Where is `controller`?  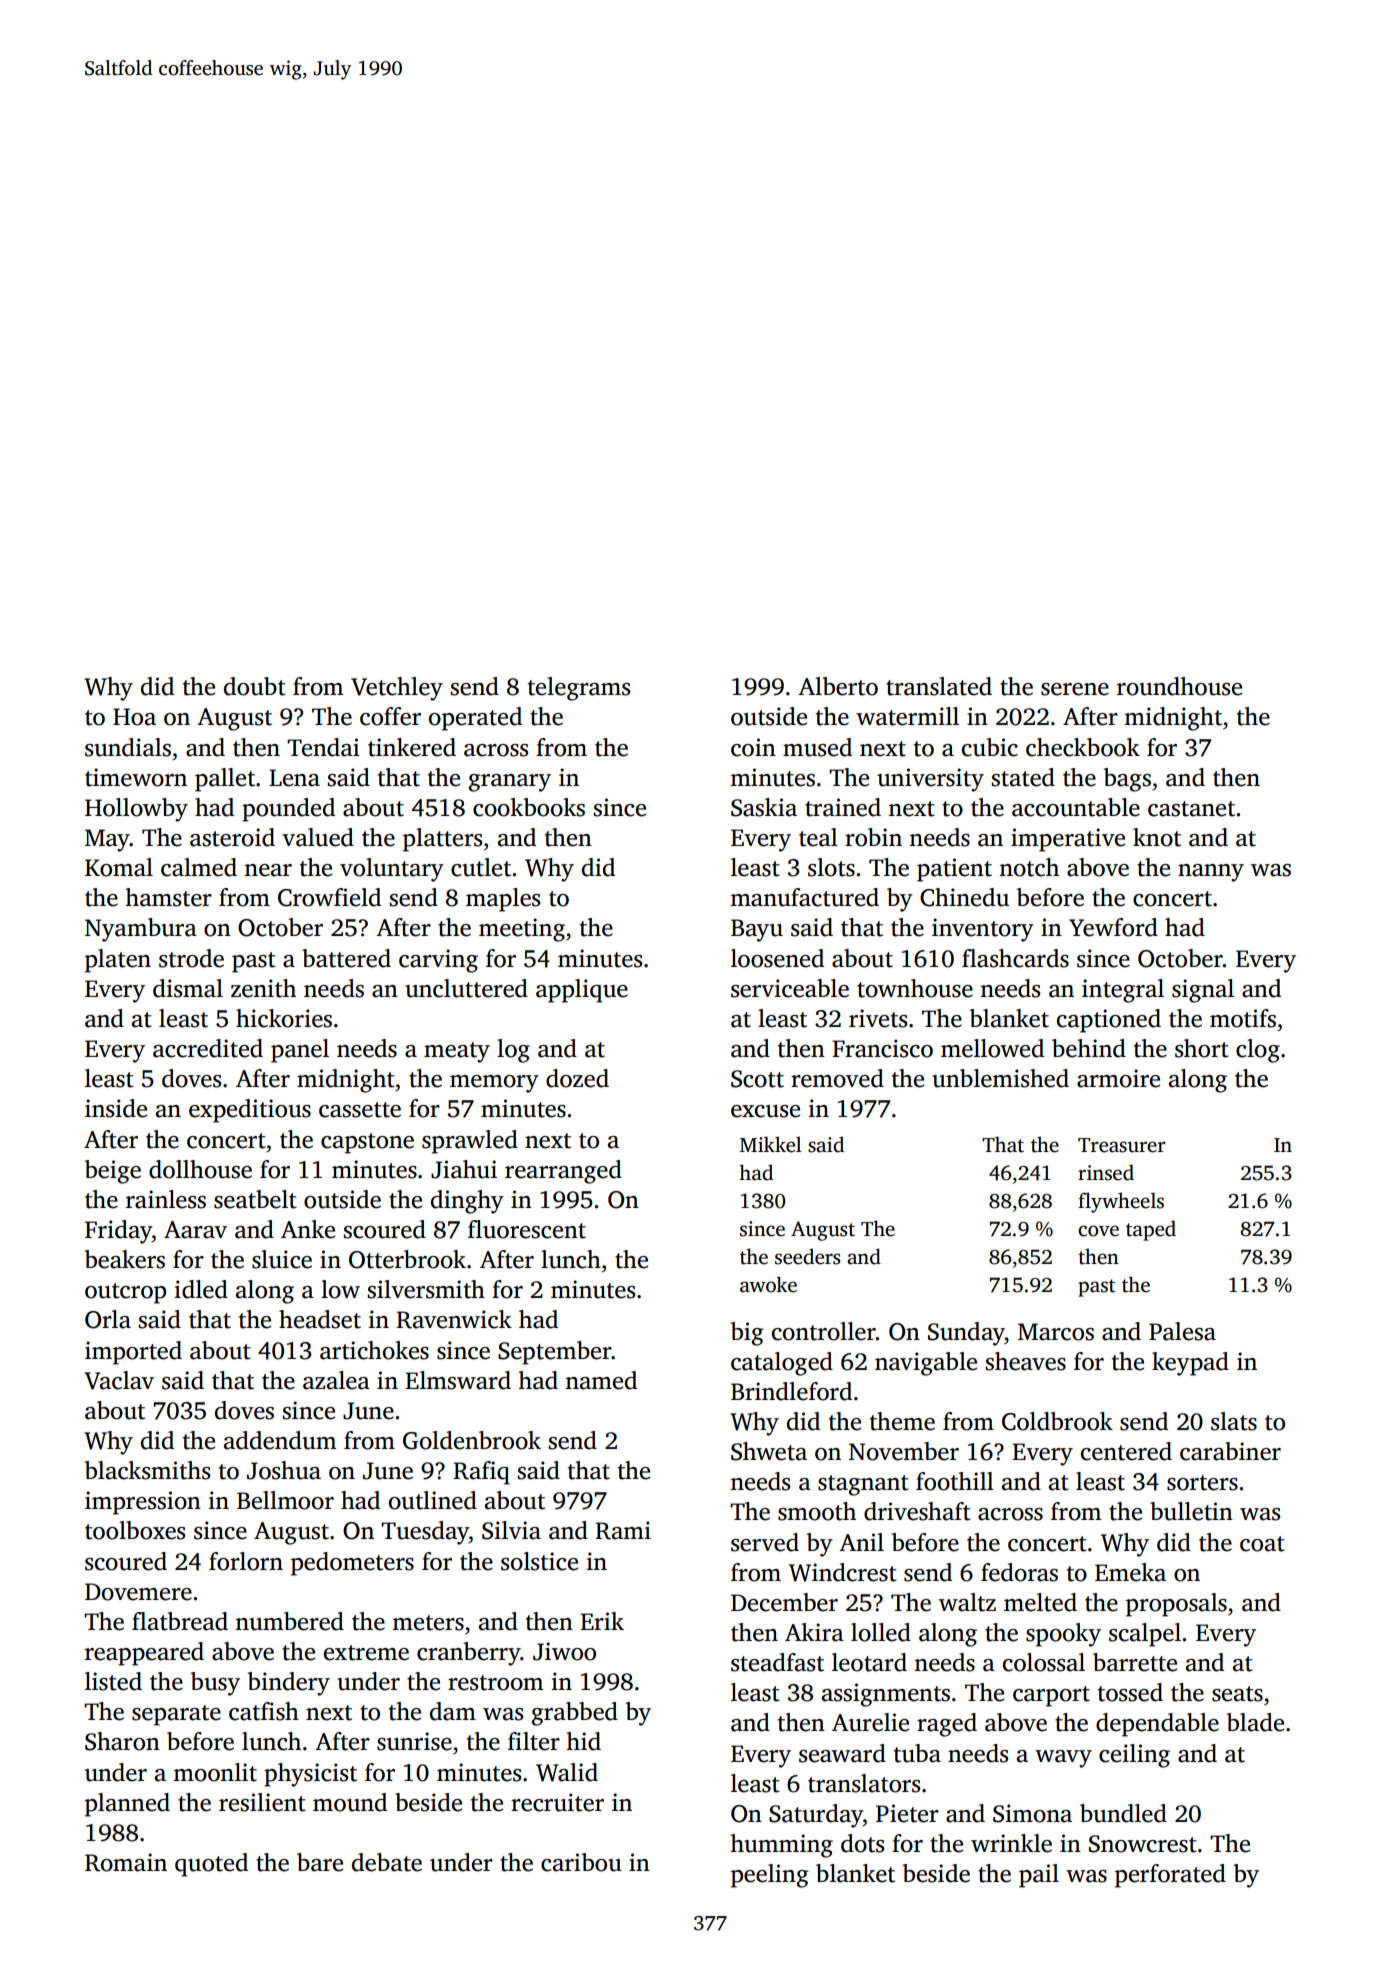
controller is located at coordinates (824, 1331).
